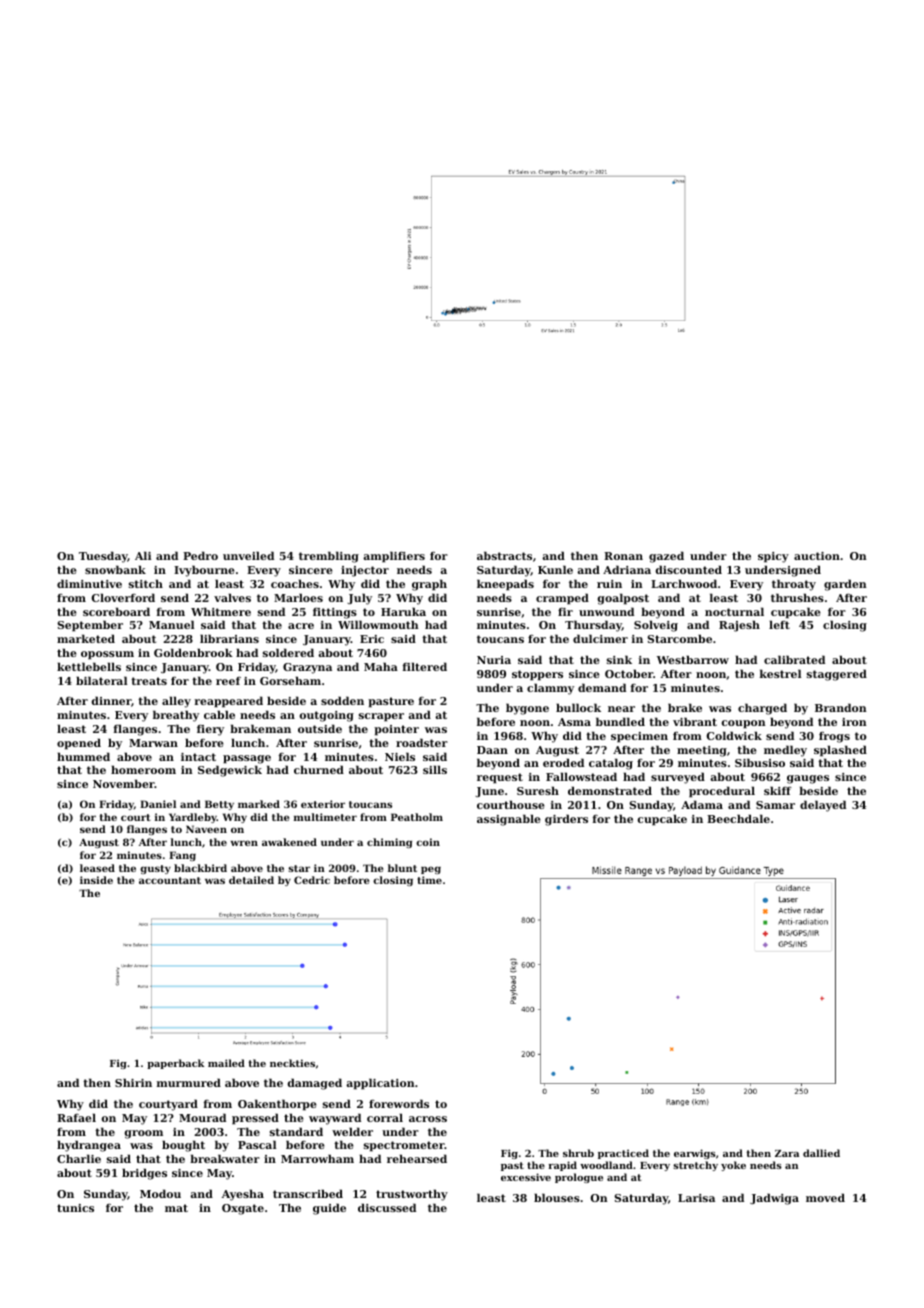  Describe the element at coordinates (243, 1195) in the screenshot. I see `Ayesha` at that location.
